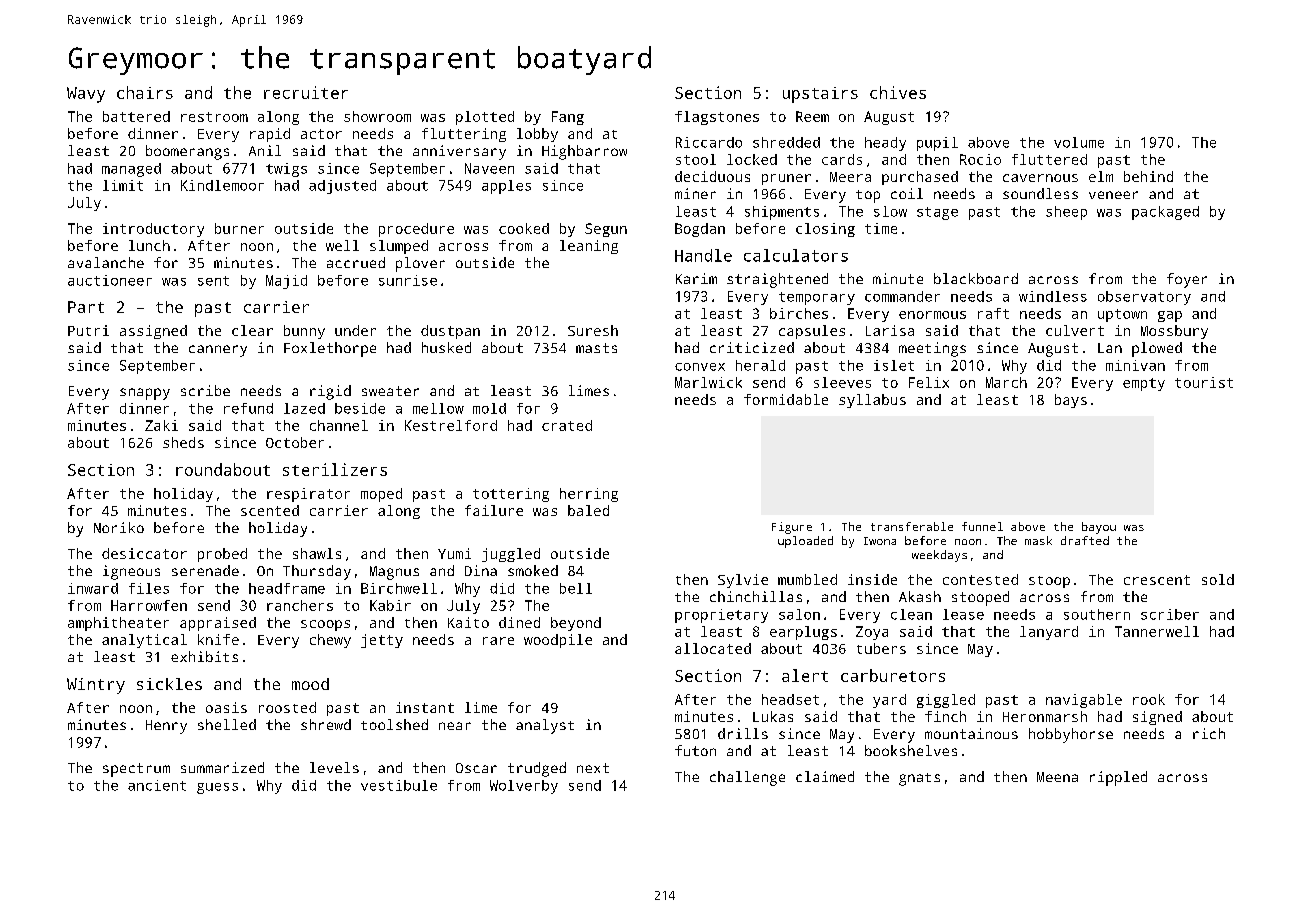 This image has width=1308, height=924. What do you see at coordinates (1187, 280) in the image?
I see `foyer` at bounding box center [1187, 280].
